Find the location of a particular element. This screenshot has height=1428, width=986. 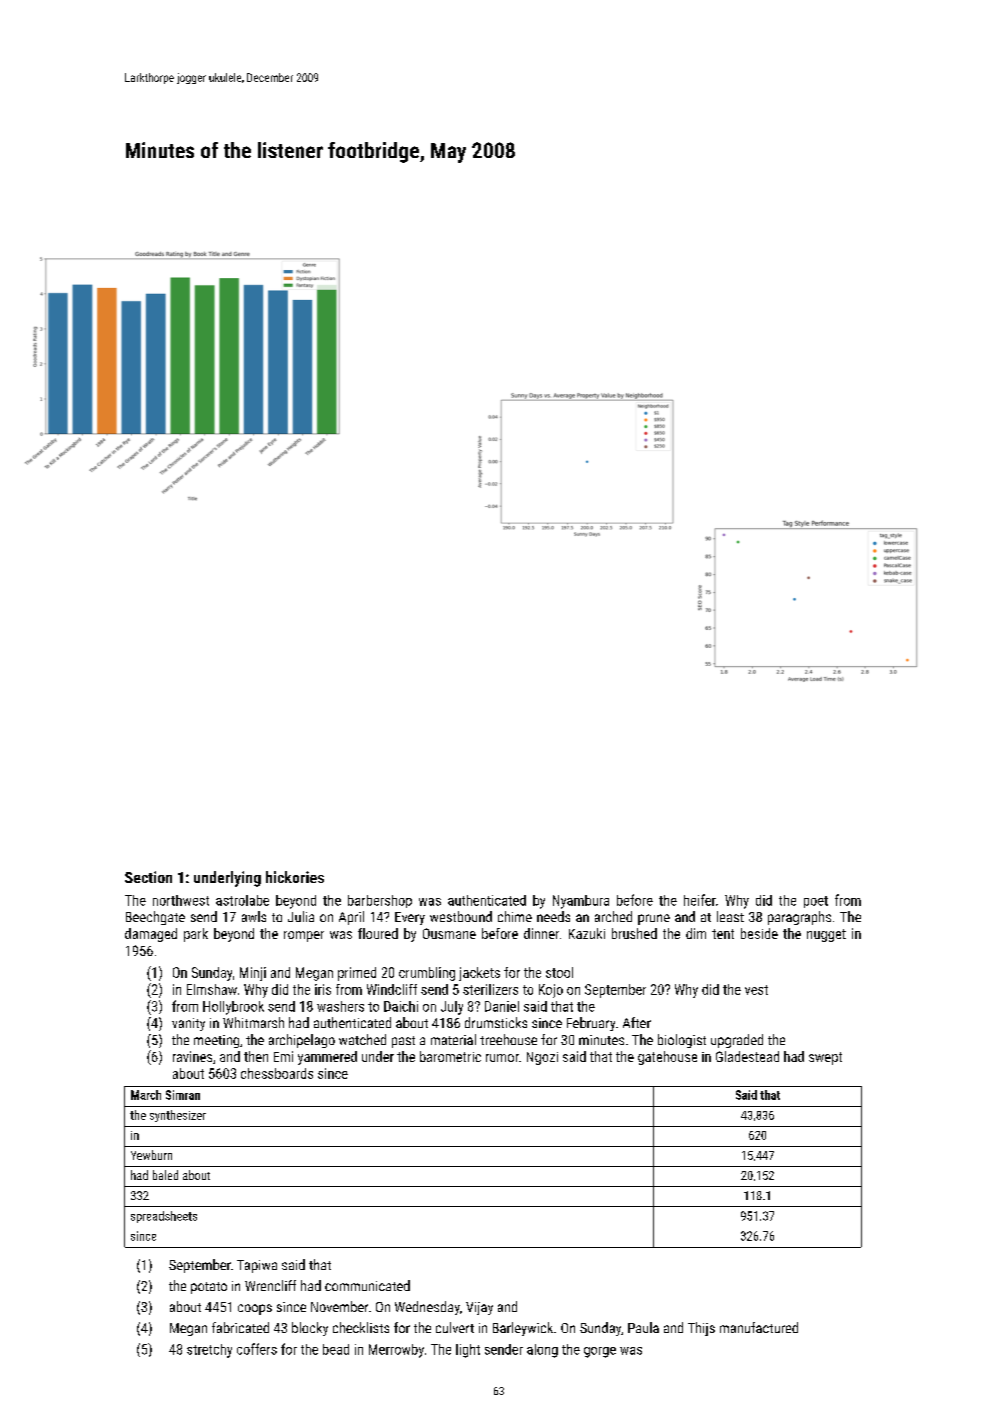

Gladestead is located at coordinates (747, 1056).
